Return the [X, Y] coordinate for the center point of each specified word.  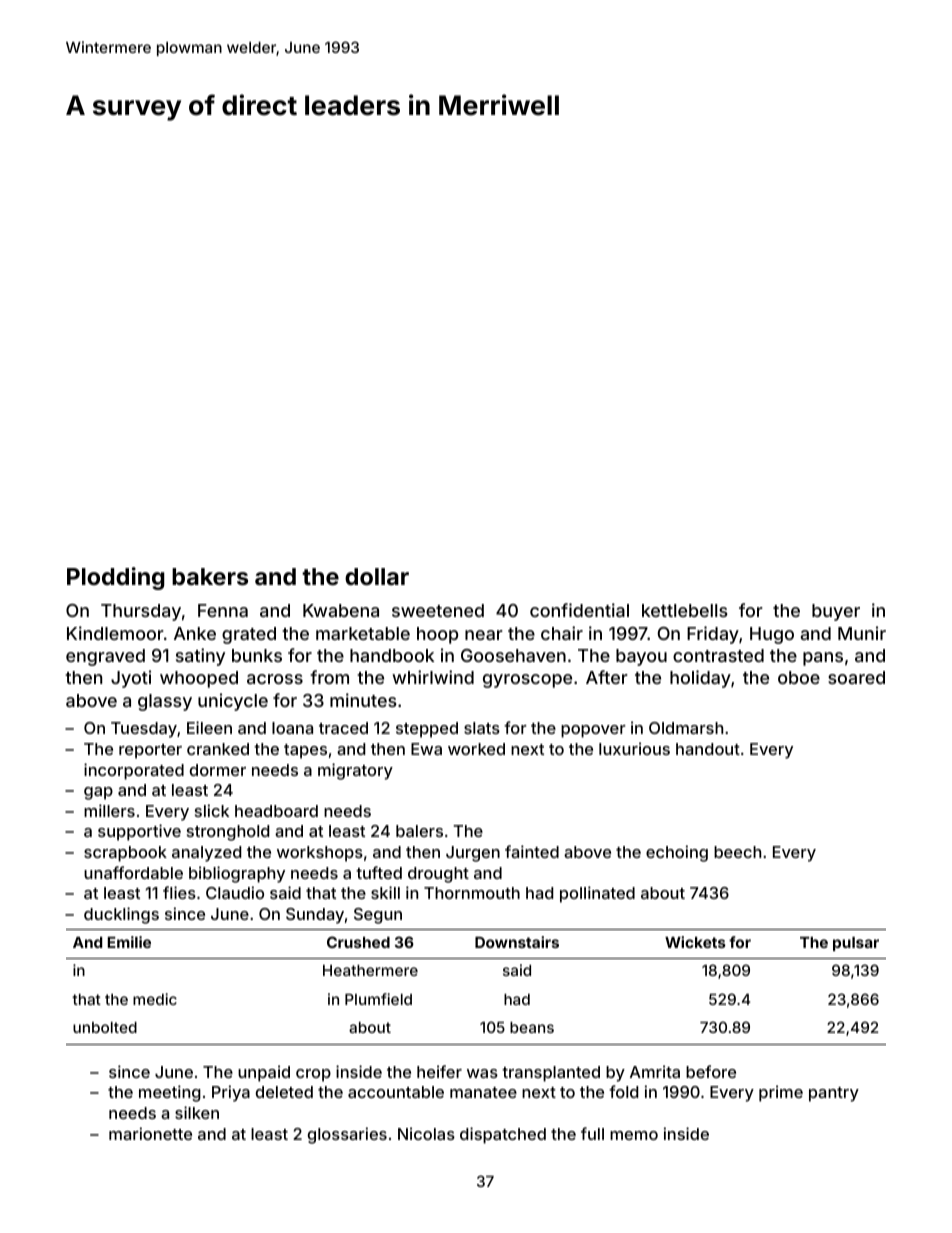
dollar [377, 576]
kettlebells [685, 610]
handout [708, 749]
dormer [218, 770]
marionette [150, 1133]
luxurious [634, 748]
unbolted [105, 1027]
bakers [210, 576]
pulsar [856, 944]
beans [532, 1027]
